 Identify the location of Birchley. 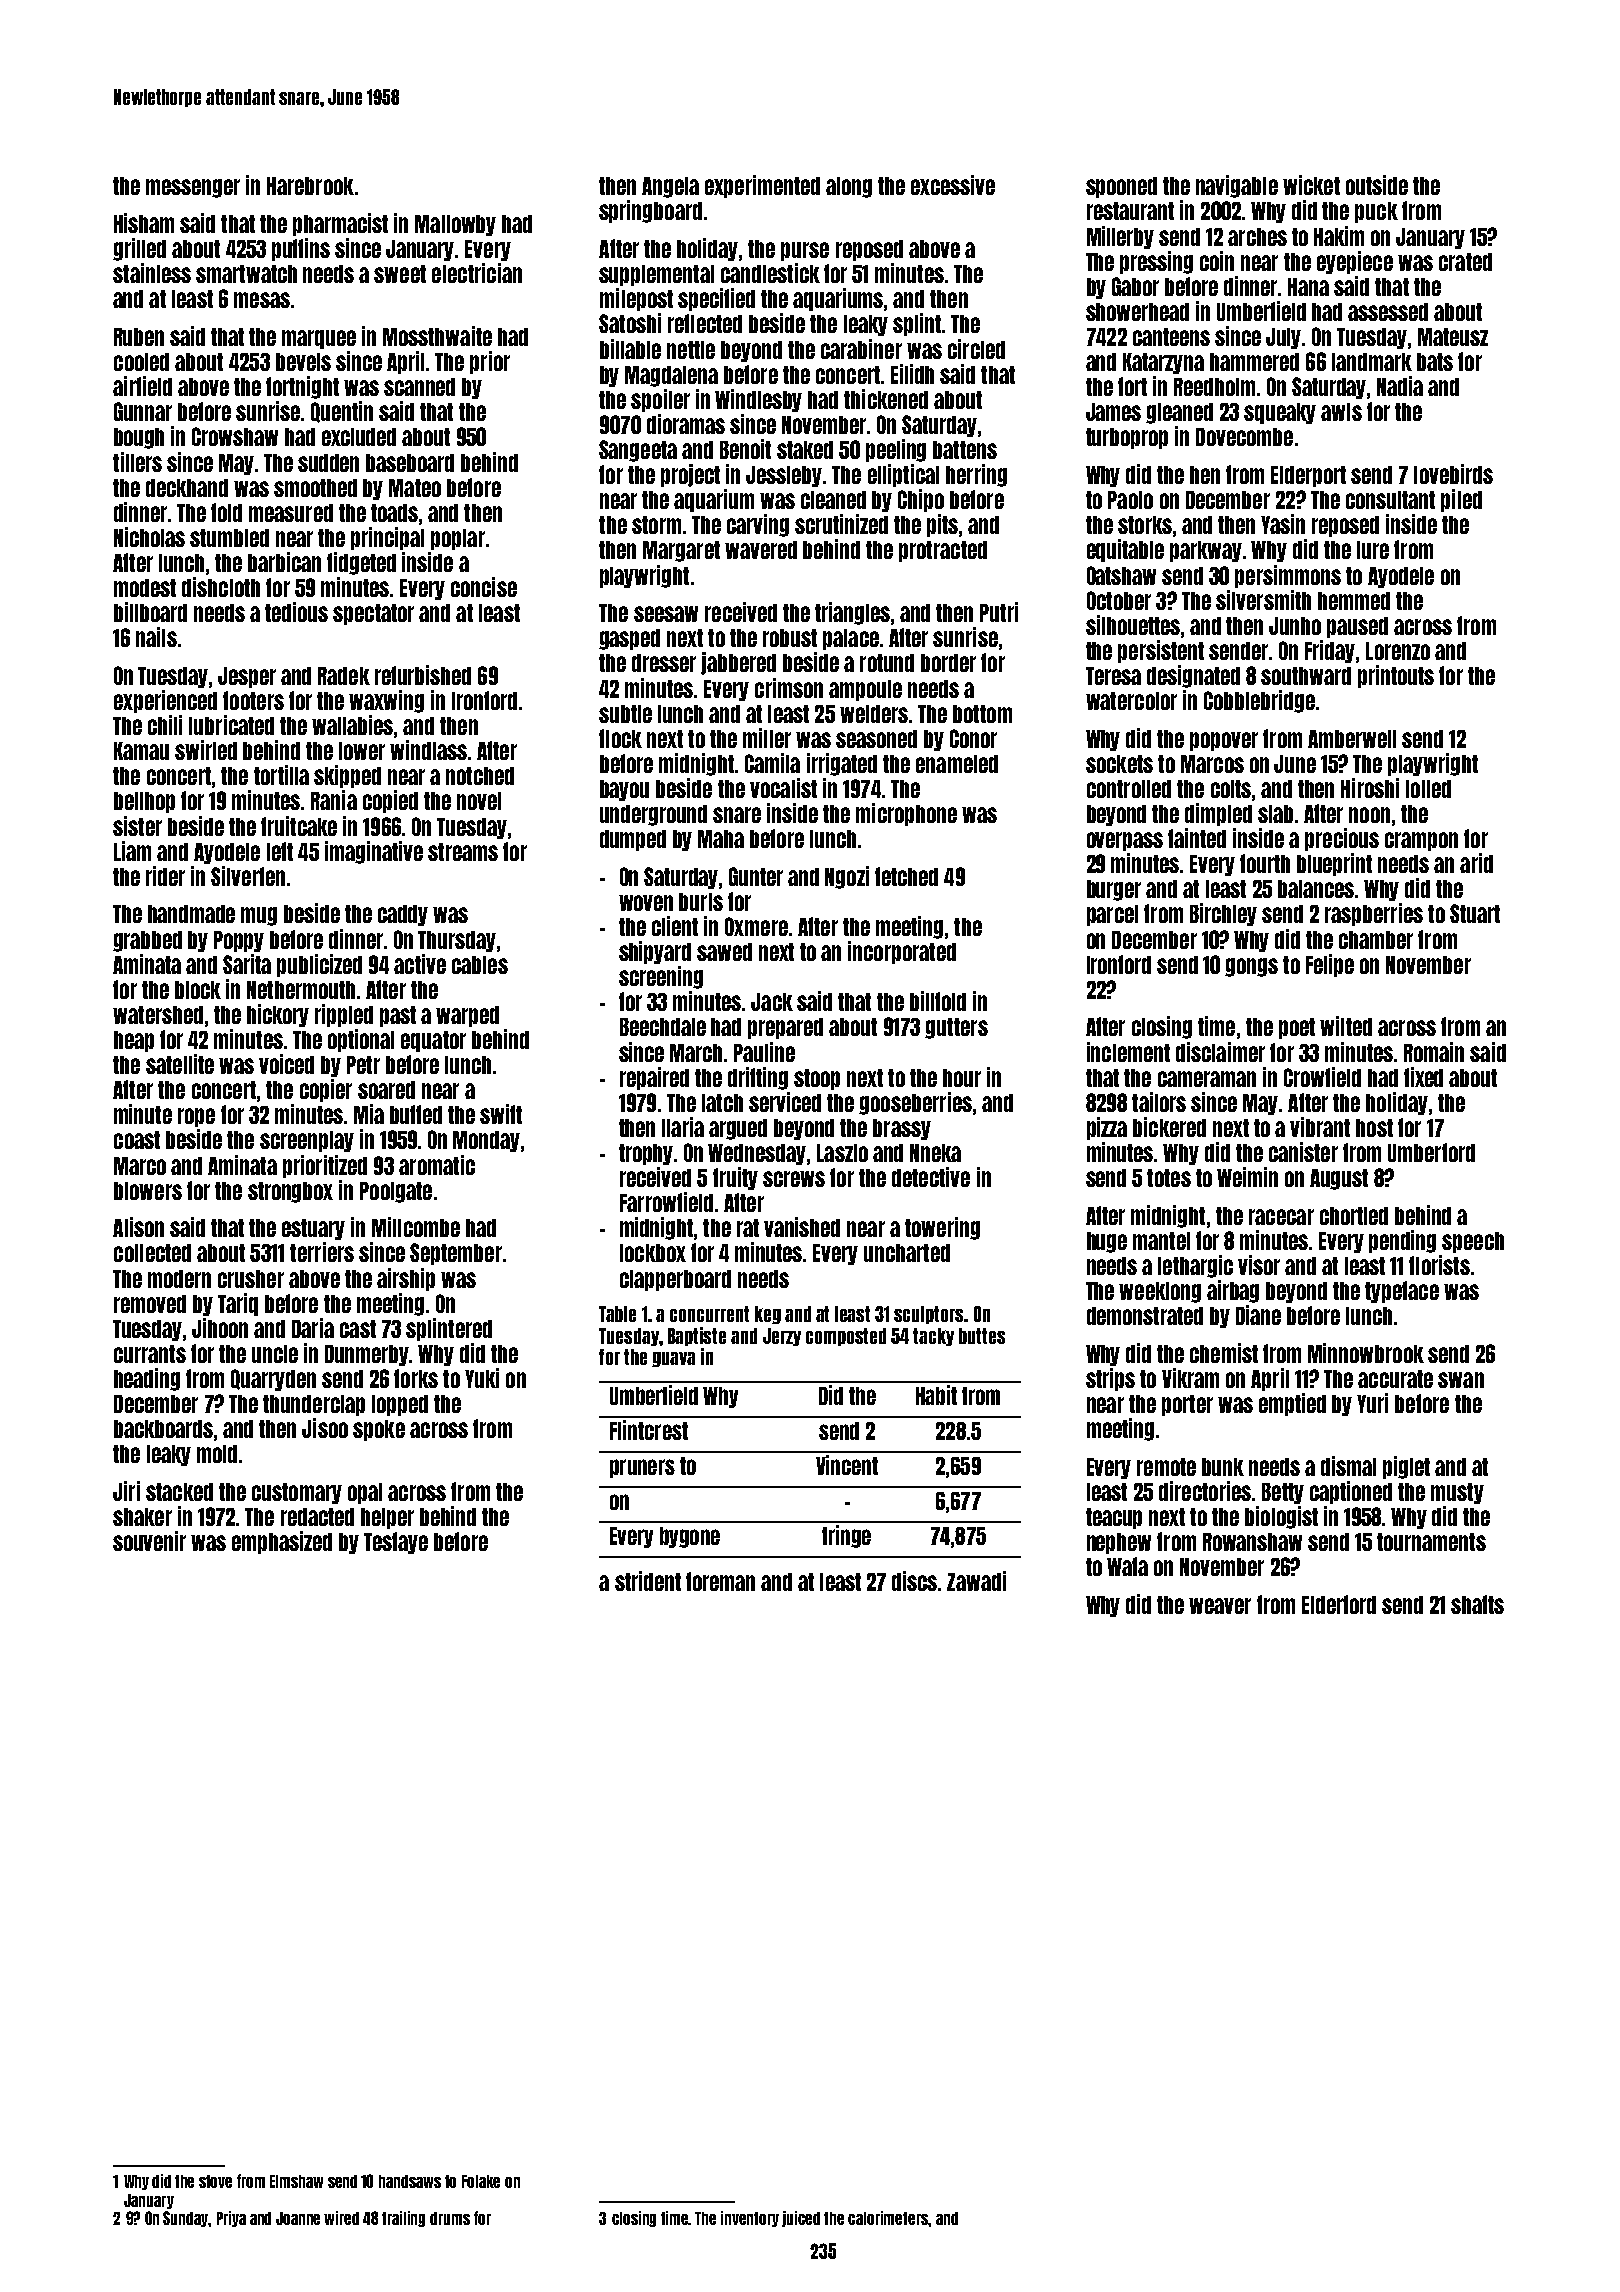
(1223, 914).
